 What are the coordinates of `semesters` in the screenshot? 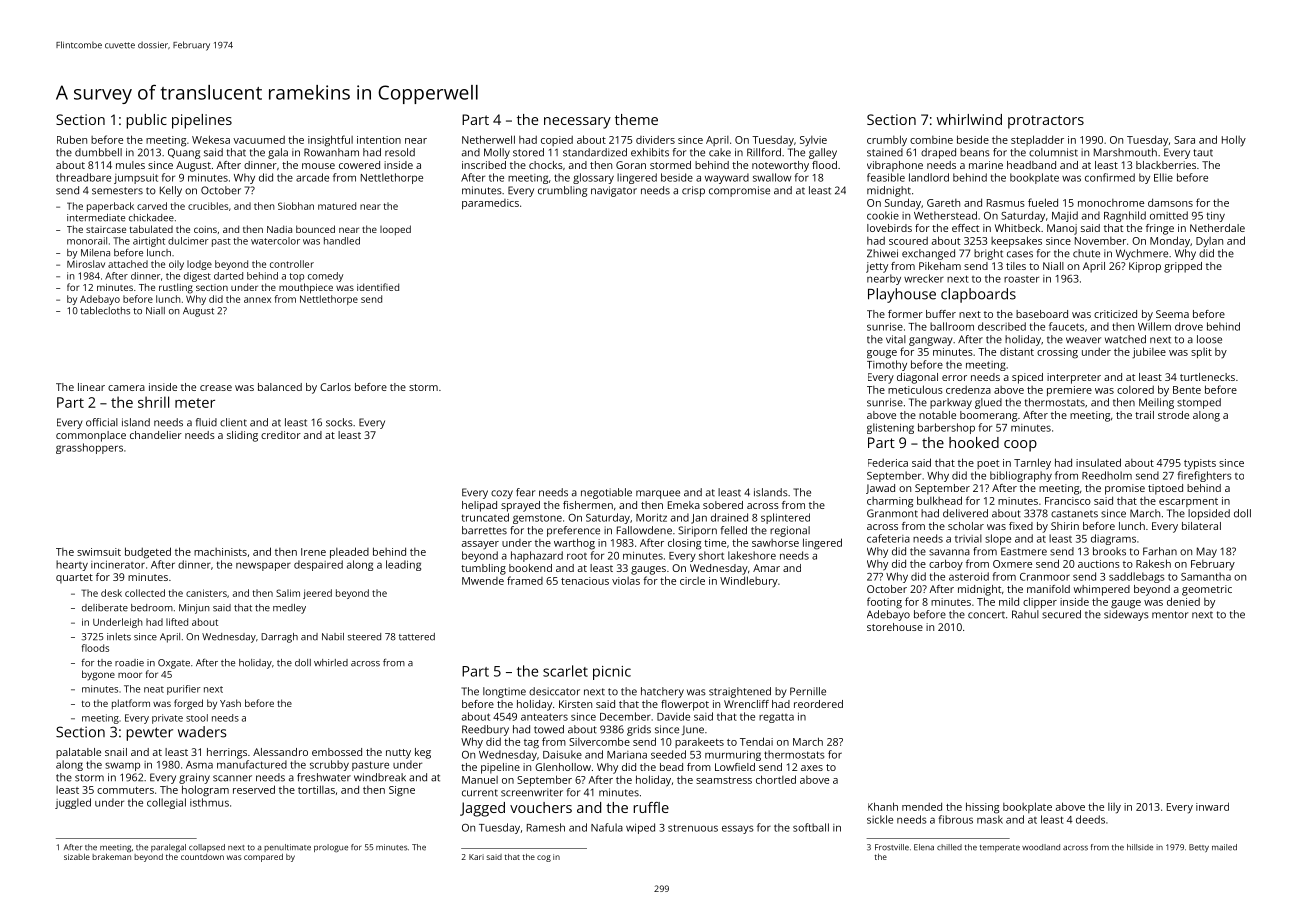 It's located at (117, 191).
